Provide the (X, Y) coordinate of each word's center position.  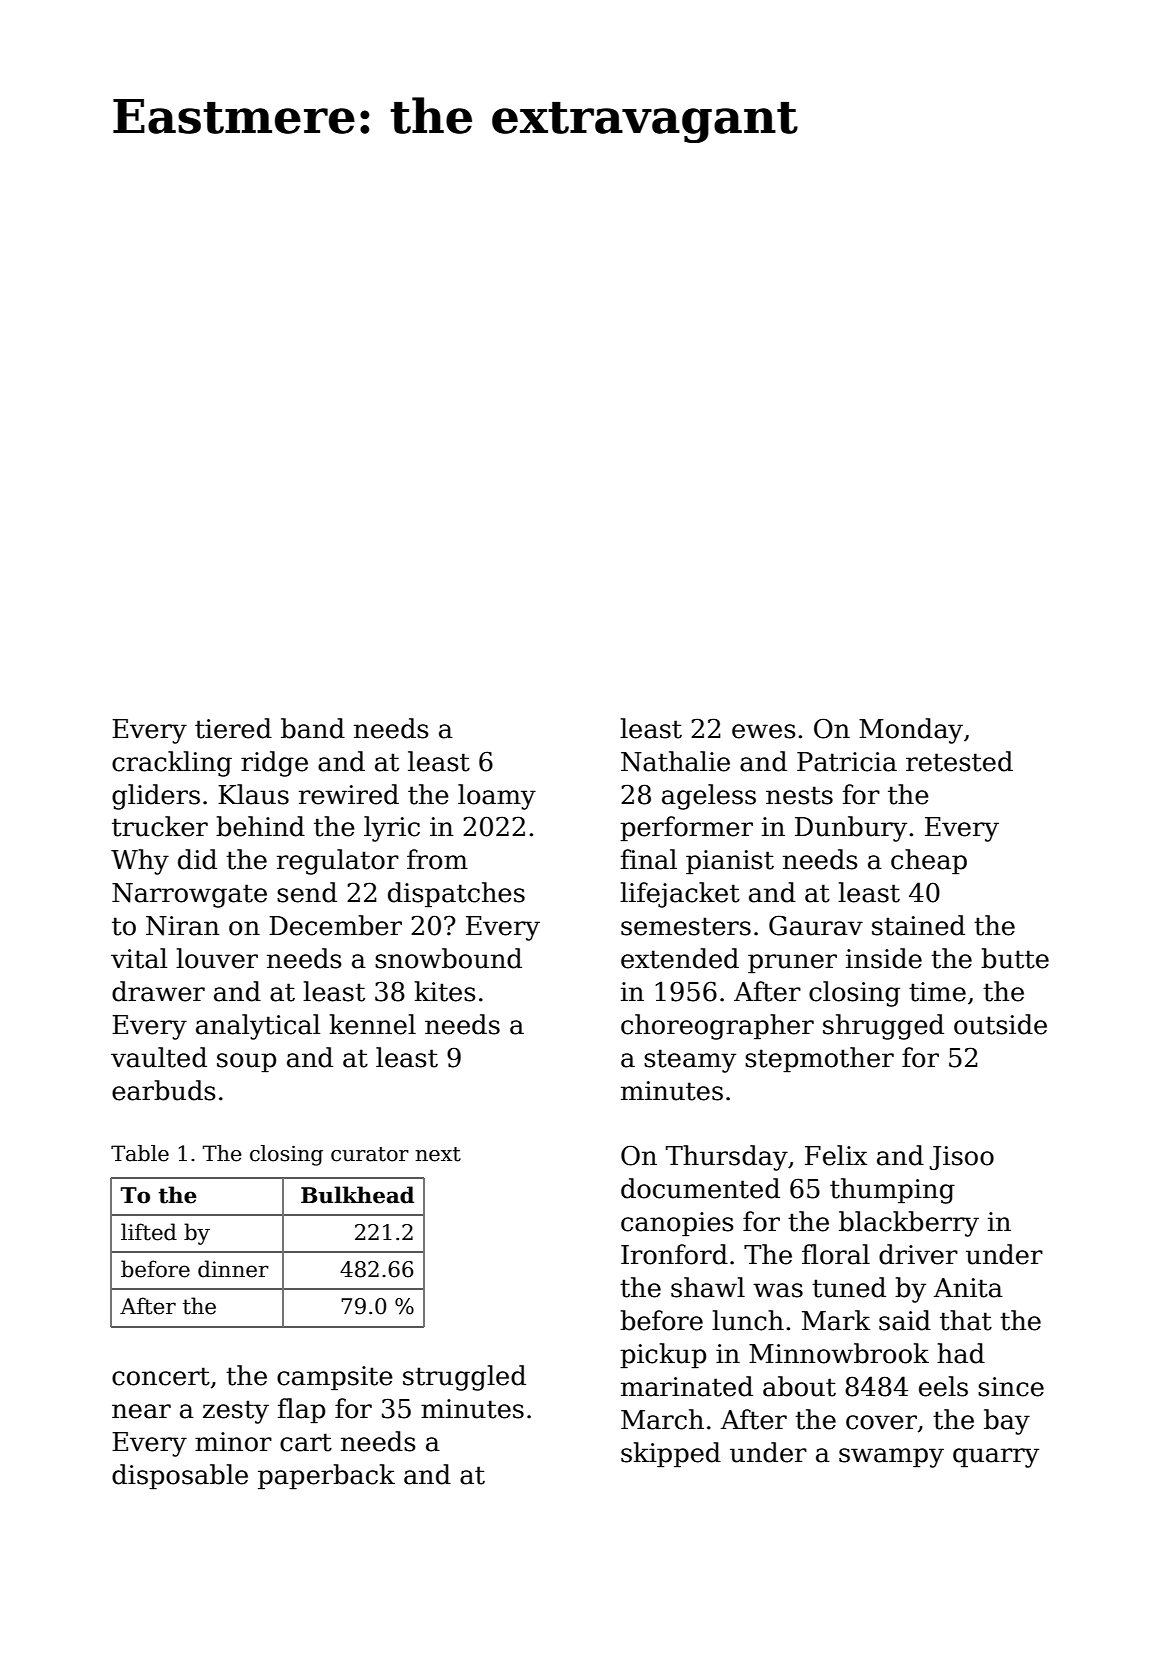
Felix (836, 1155)
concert (161, 1376)
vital (139, 958)
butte (1015, 958)
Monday (911, 731)
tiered (233, 728)
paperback (326, 1477)
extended (680, 958)
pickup (663, 1356)
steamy (690, 1061)
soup (246, 1063)
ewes (764, 731)
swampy (891, 1458)
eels (943, 1386)
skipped (671, 1455)
